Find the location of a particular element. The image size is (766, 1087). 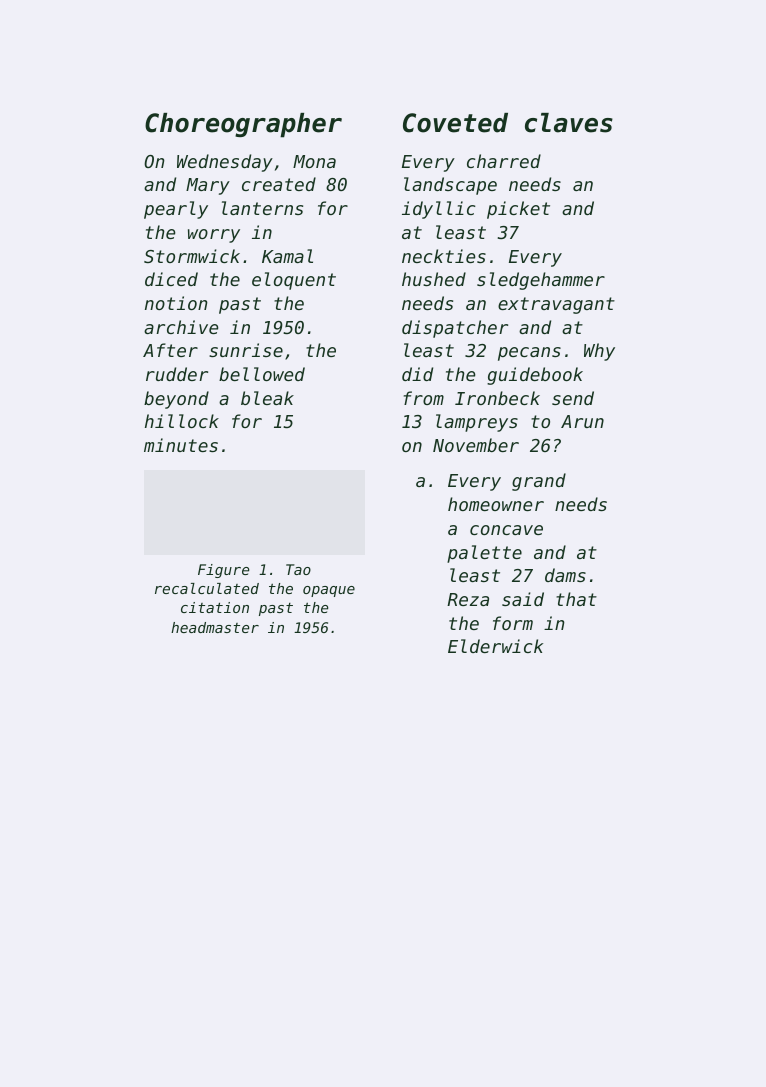

Choreographer is located at coordinates (243, 125).
